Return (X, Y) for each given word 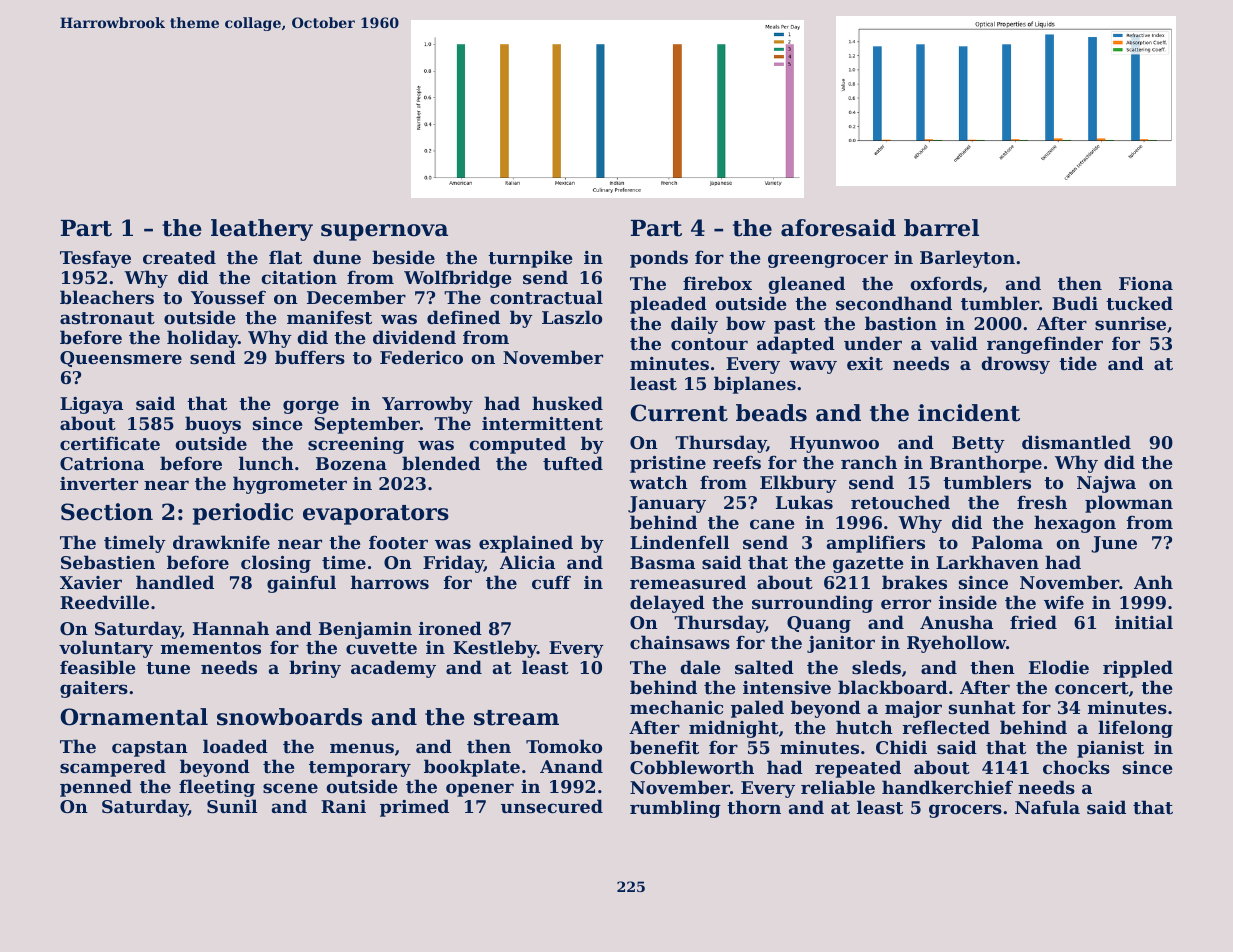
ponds (659, 259)
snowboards (289, 717)
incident (969, 413)
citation (299, 277)
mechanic (676, 707)
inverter (99, 483)
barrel (941, 228)
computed (517, 445)
